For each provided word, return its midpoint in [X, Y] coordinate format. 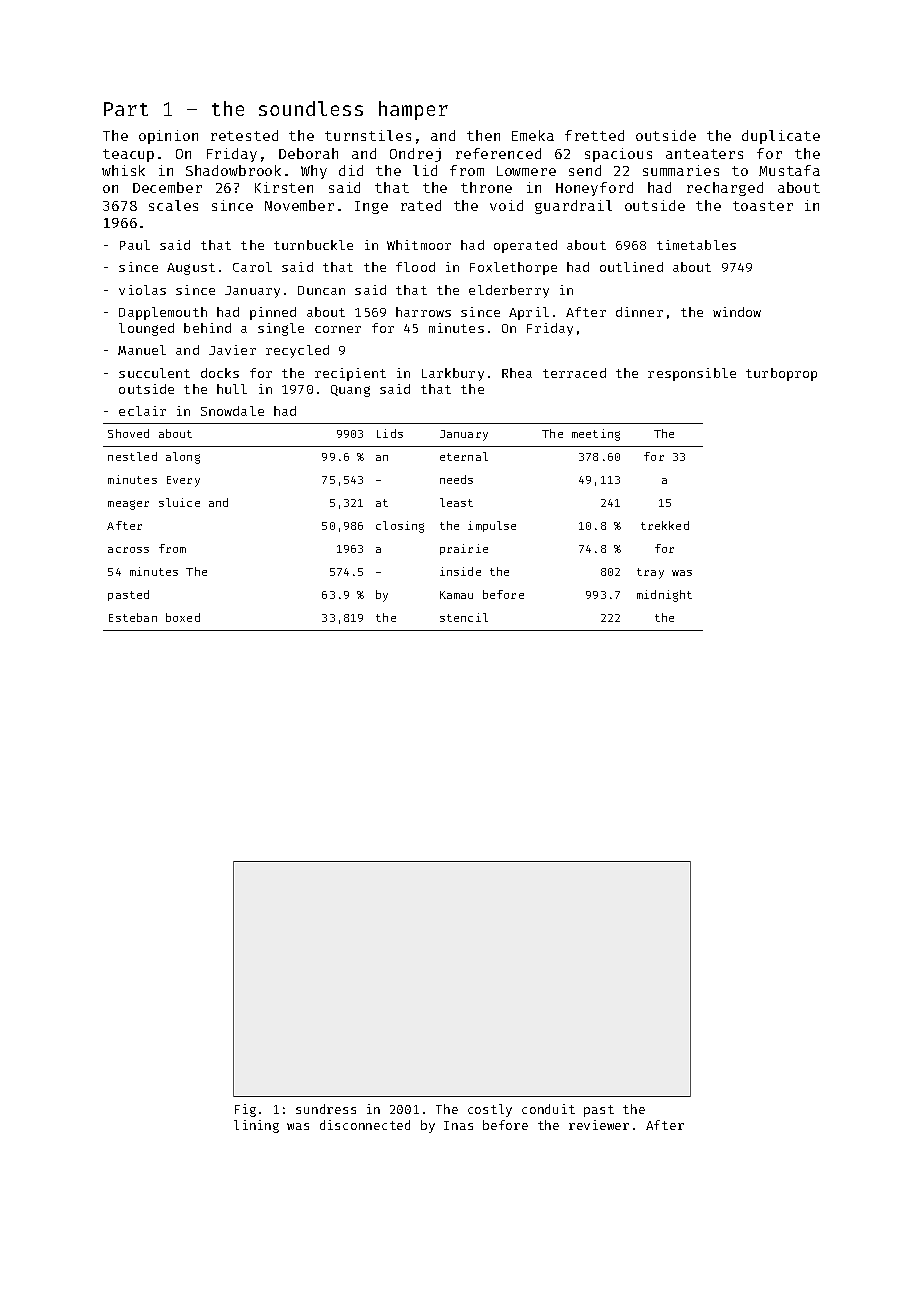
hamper [413, 110]
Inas [458, 1125]
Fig [245, 1110]
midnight [664, 596]
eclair [142, 411]
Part [126, 109]
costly [490, 1110]
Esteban [133, 617]
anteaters [704, 154]
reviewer [599, 1125]
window [737, 312]
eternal [464, 456]
